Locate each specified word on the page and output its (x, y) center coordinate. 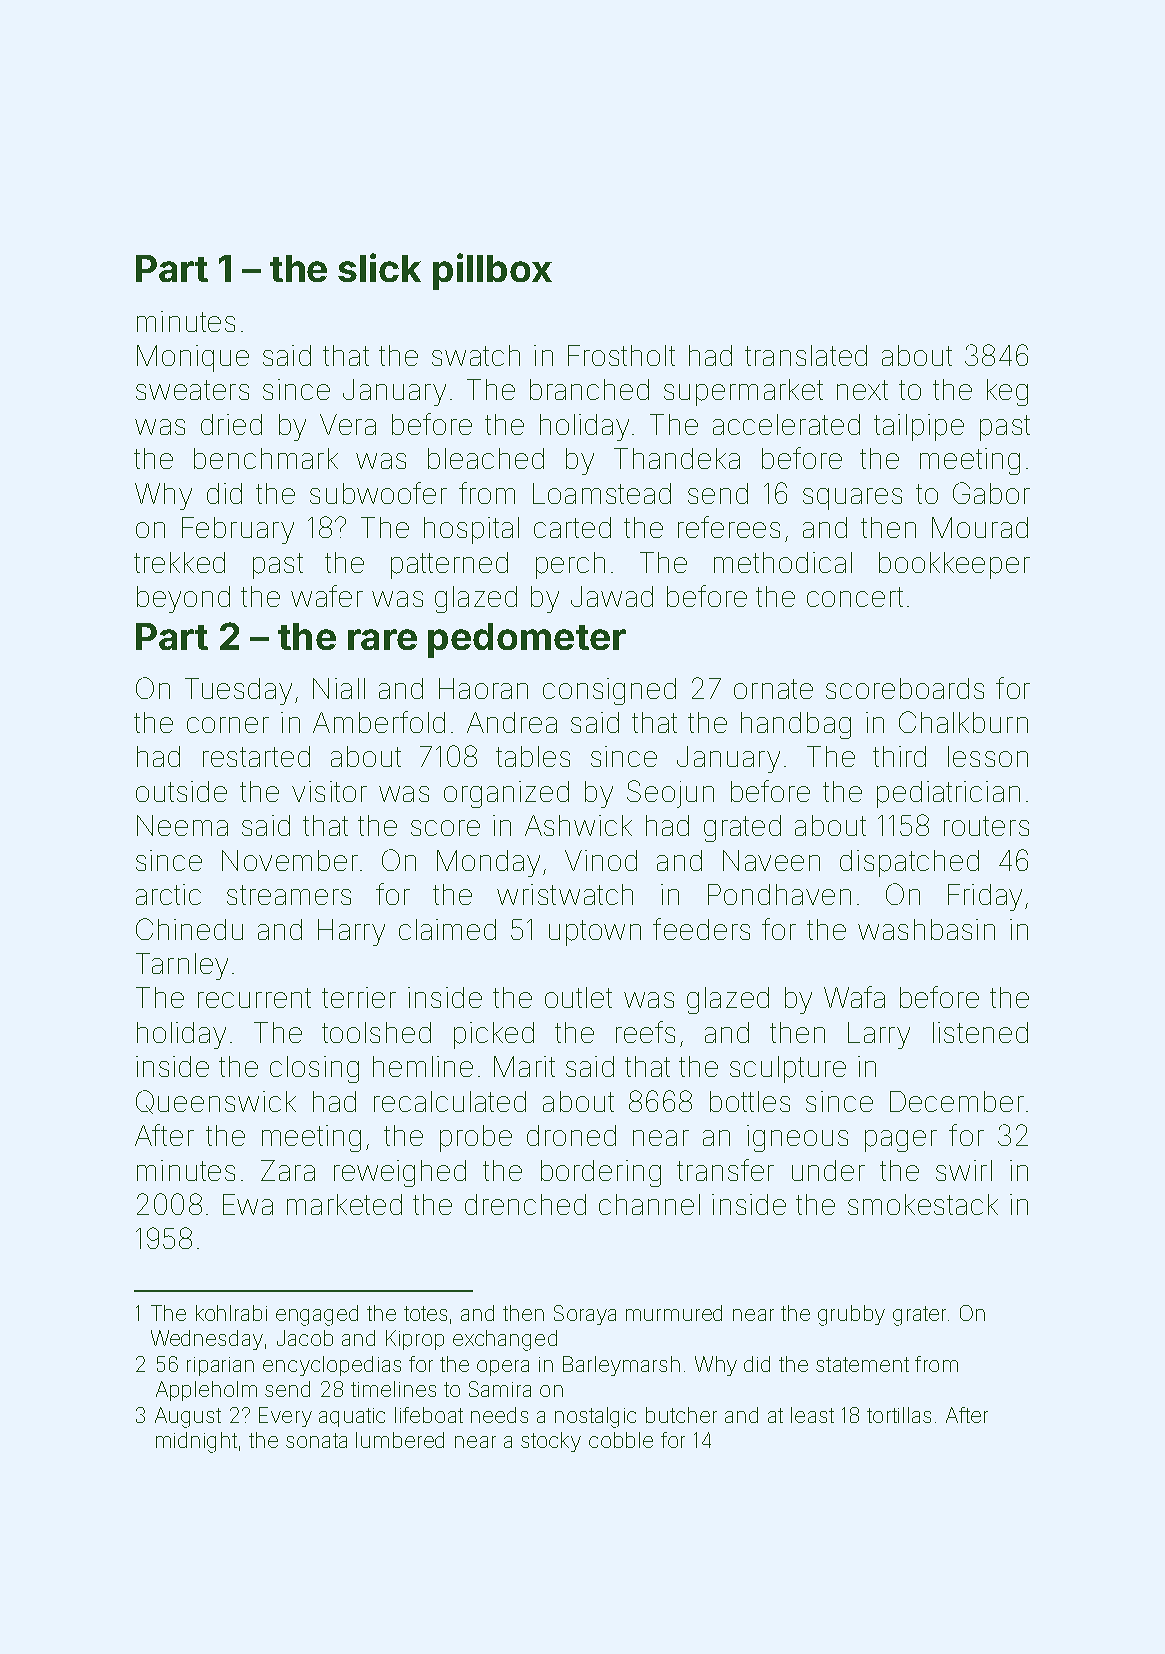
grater (919, 1316)
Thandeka (677, 458)
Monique (193, 358)
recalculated (450, 1101)
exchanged (505, 1340)
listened (980, 1032)
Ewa (248, 1204)
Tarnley (182, 966)
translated (806, 355)
